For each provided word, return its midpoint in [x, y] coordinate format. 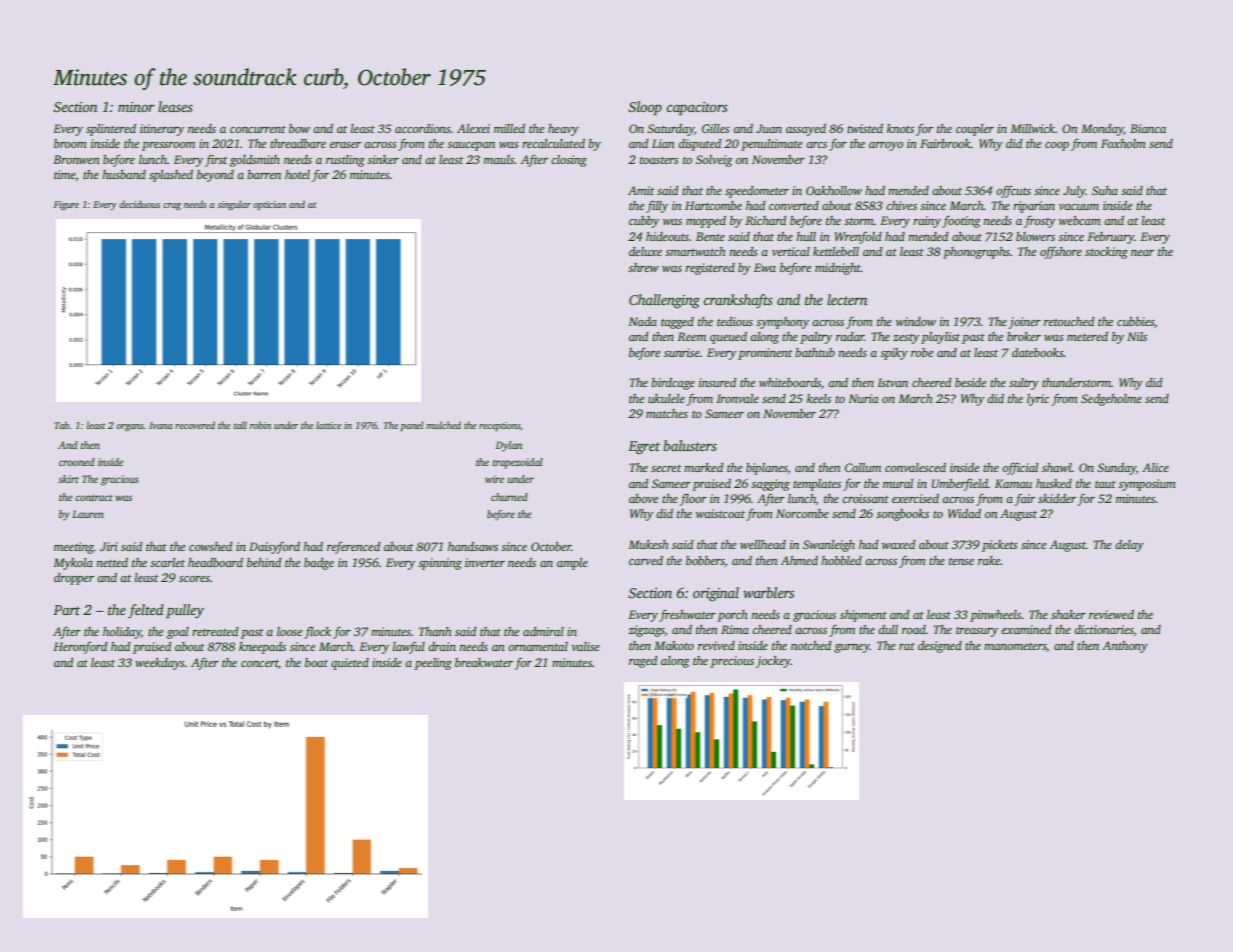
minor [136, 107]
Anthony [1125, 647]
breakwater [484, 662]
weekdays [160, 664]
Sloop [645, 108]
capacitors [697, 108]
